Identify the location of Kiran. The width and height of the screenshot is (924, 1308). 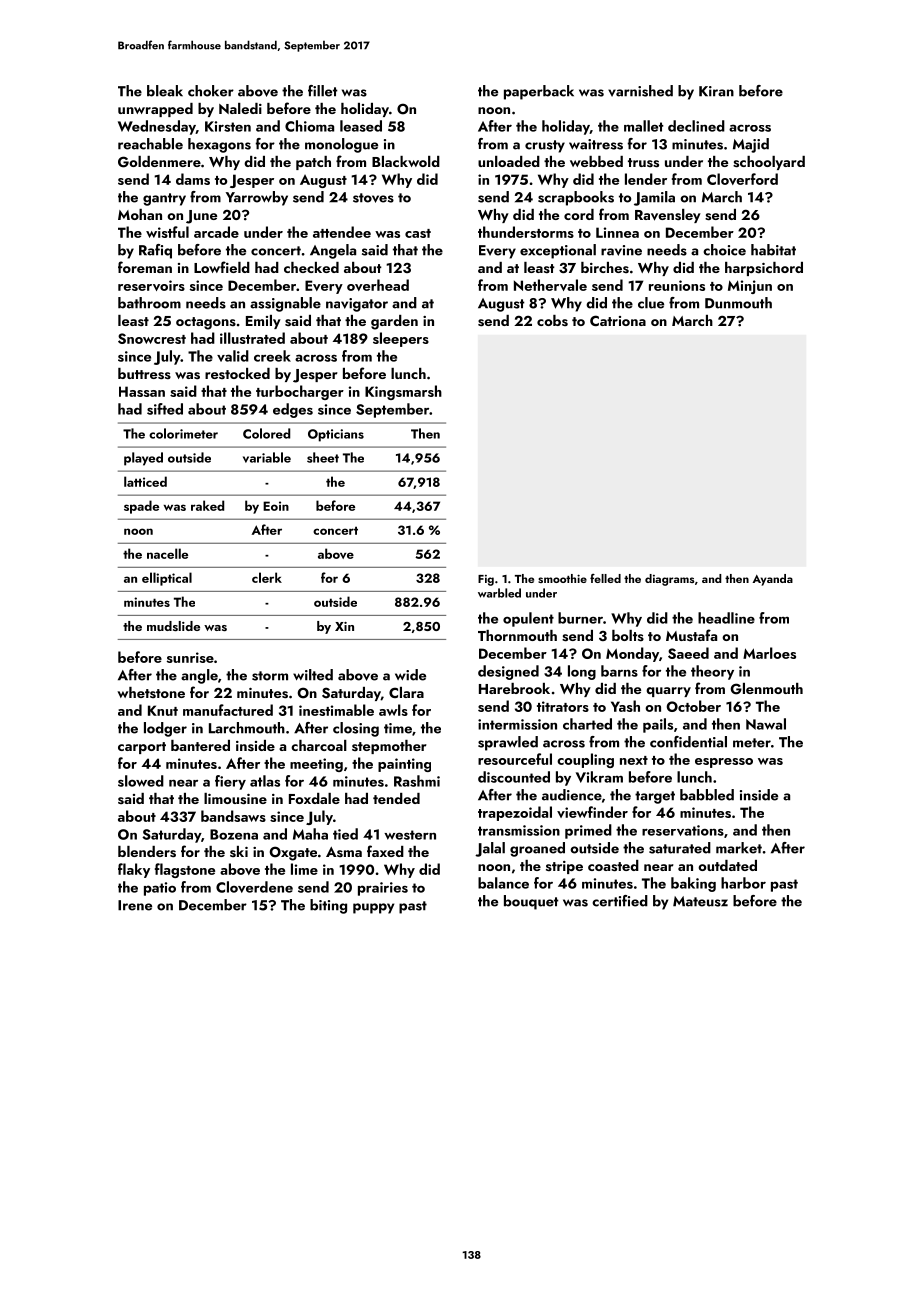
(716, 91).
